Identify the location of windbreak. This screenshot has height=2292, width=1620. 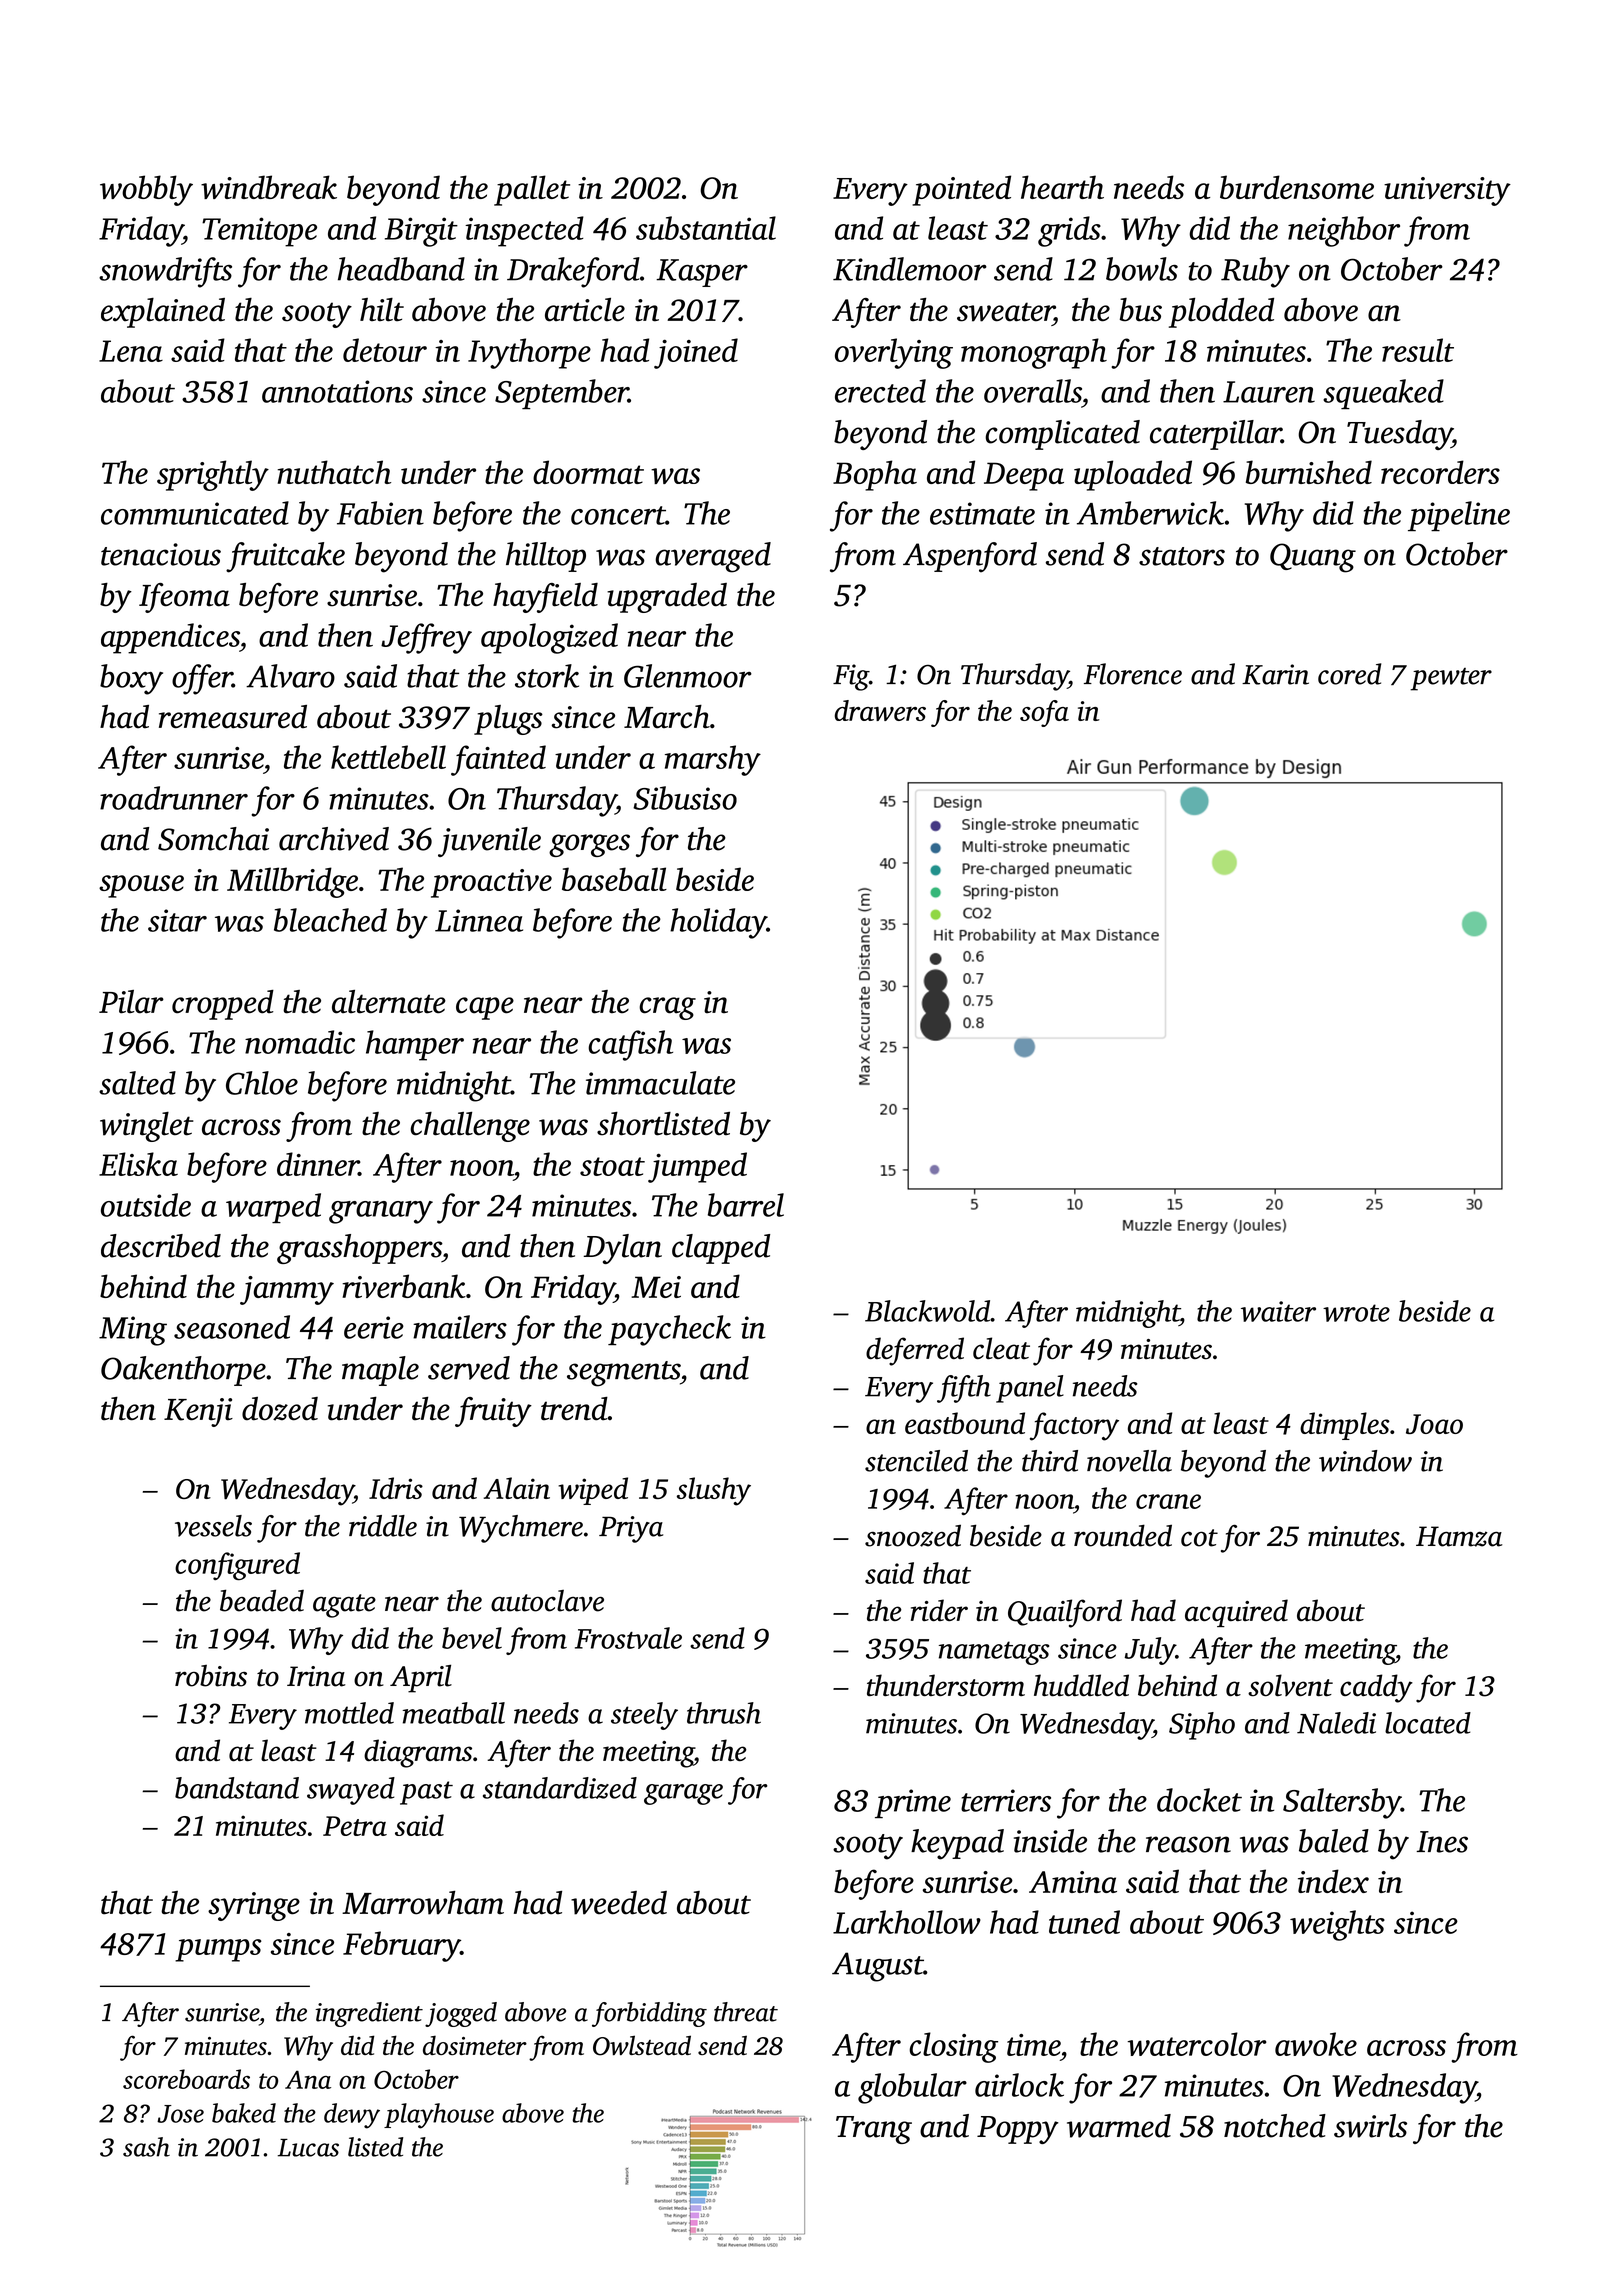
(269, 187).
